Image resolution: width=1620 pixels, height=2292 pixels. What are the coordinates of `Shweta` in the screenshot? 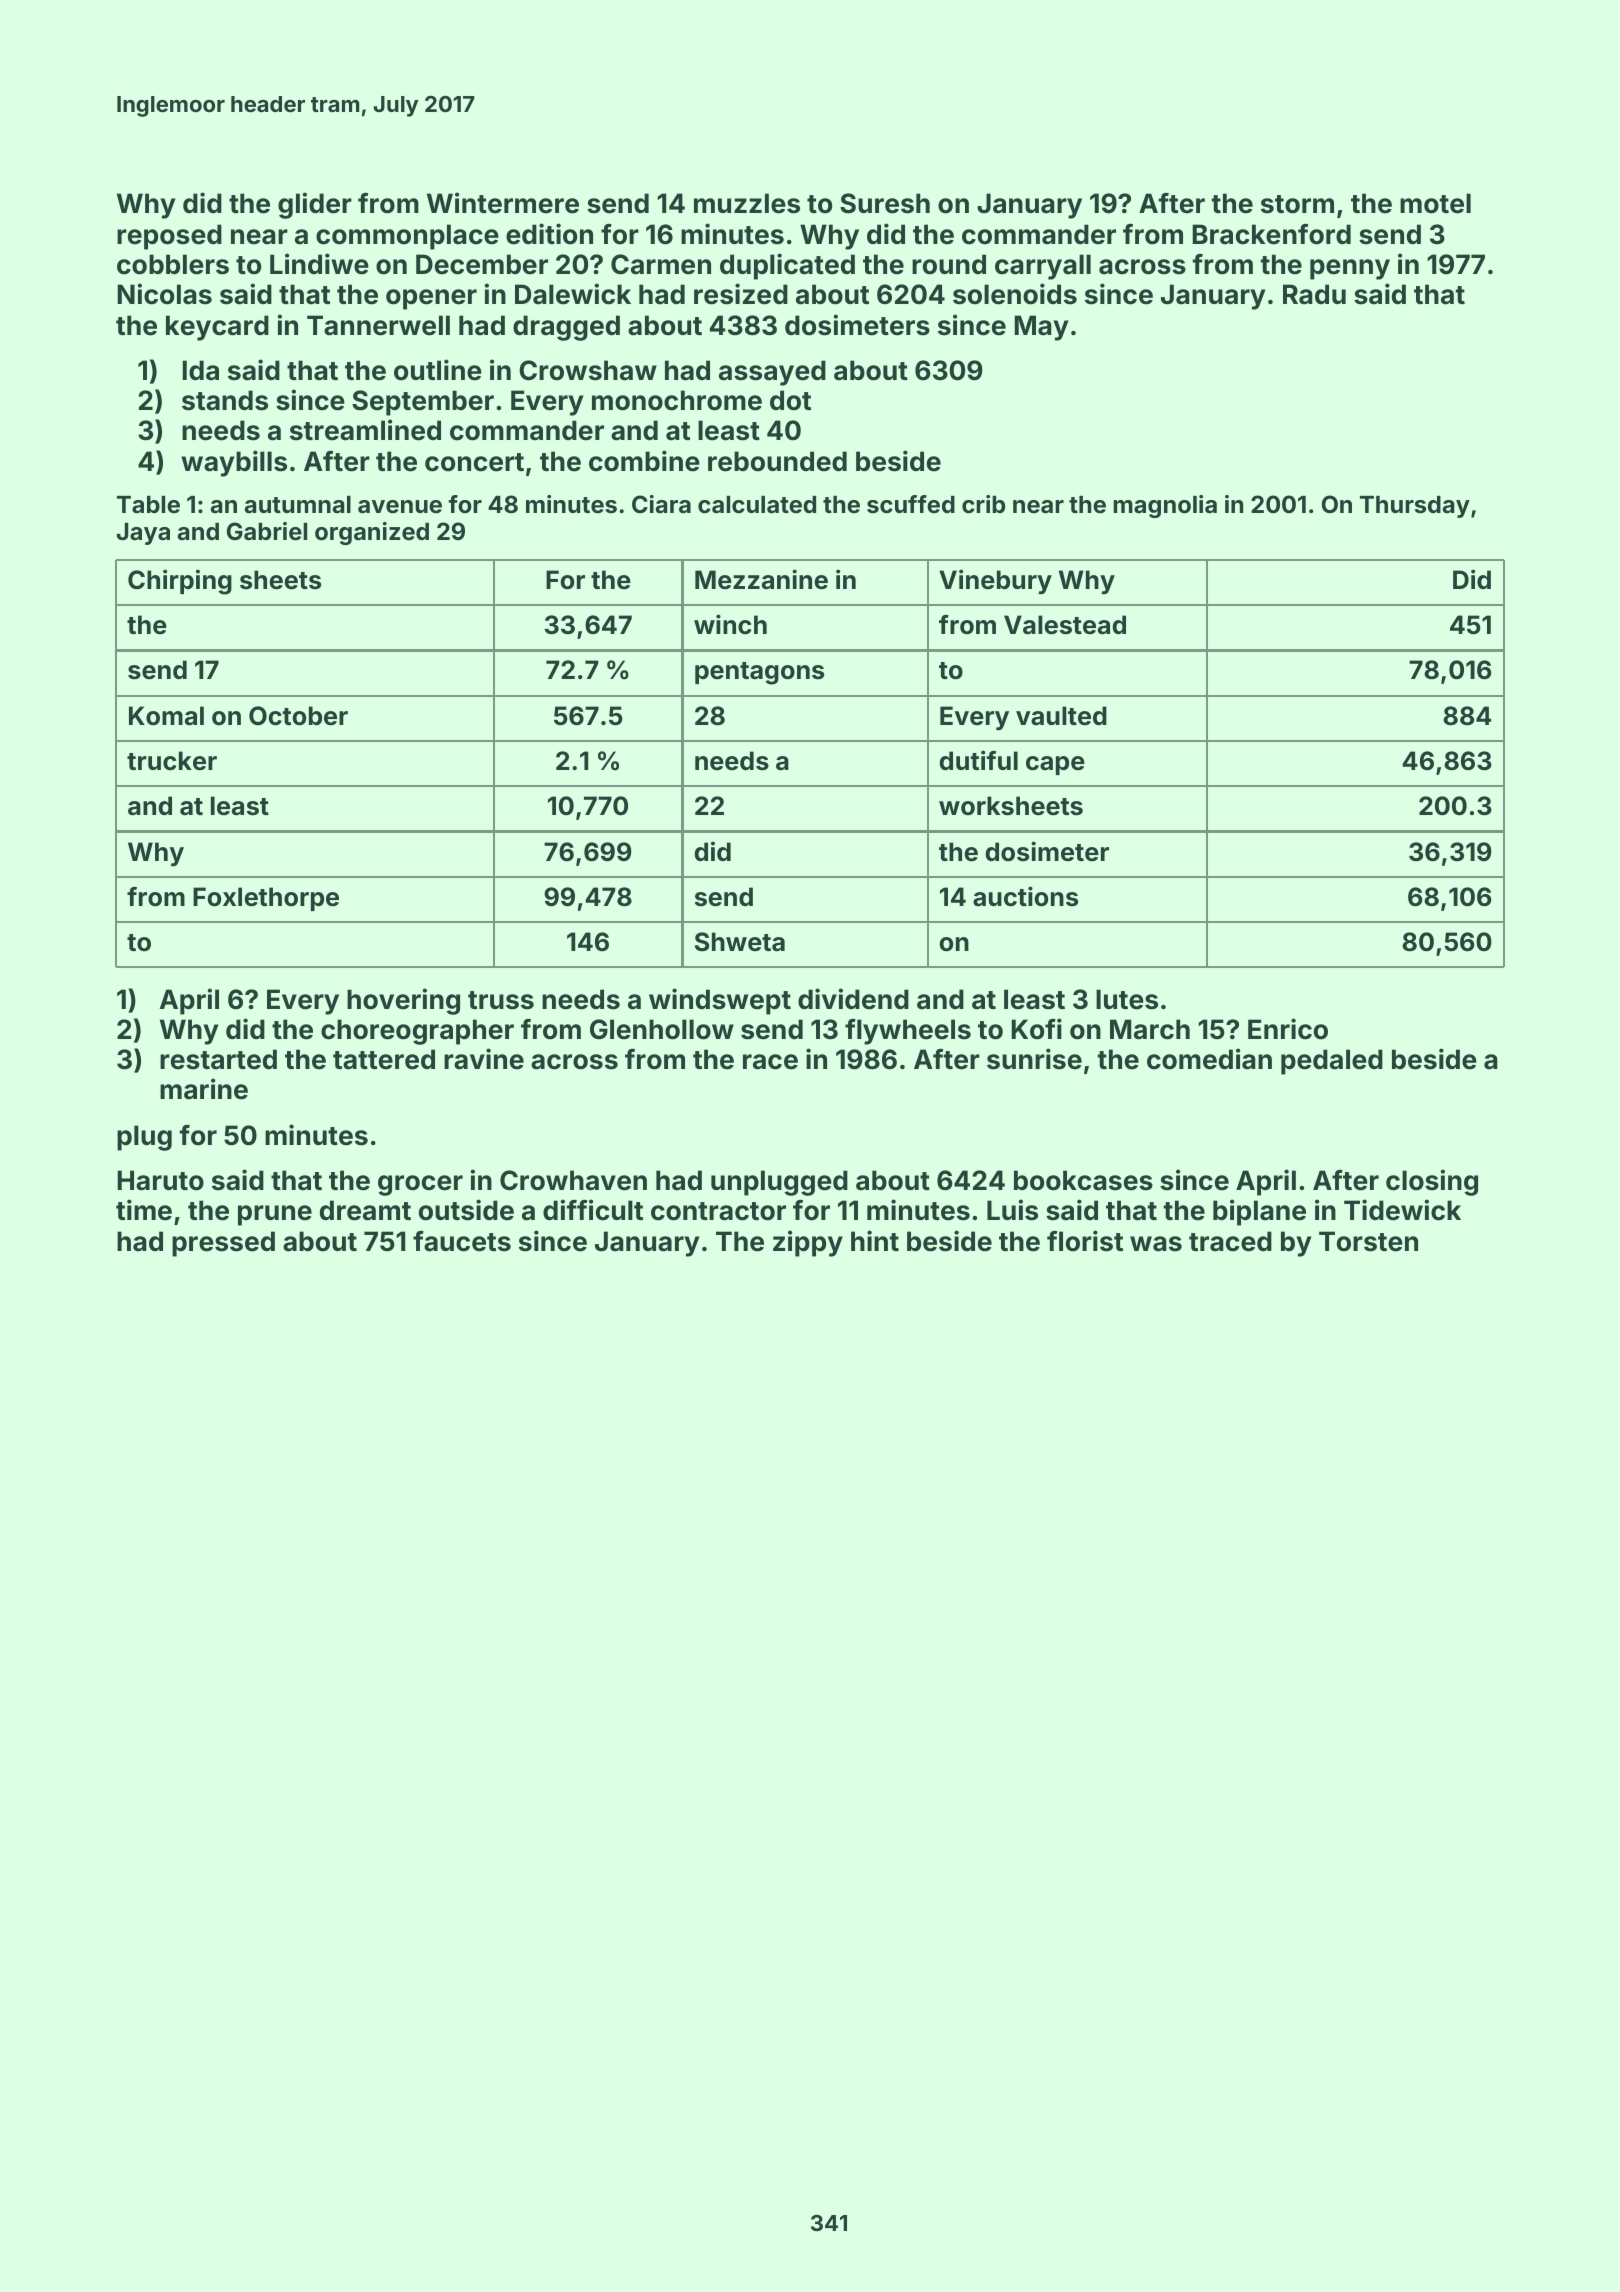 It's located at (740, 942).
